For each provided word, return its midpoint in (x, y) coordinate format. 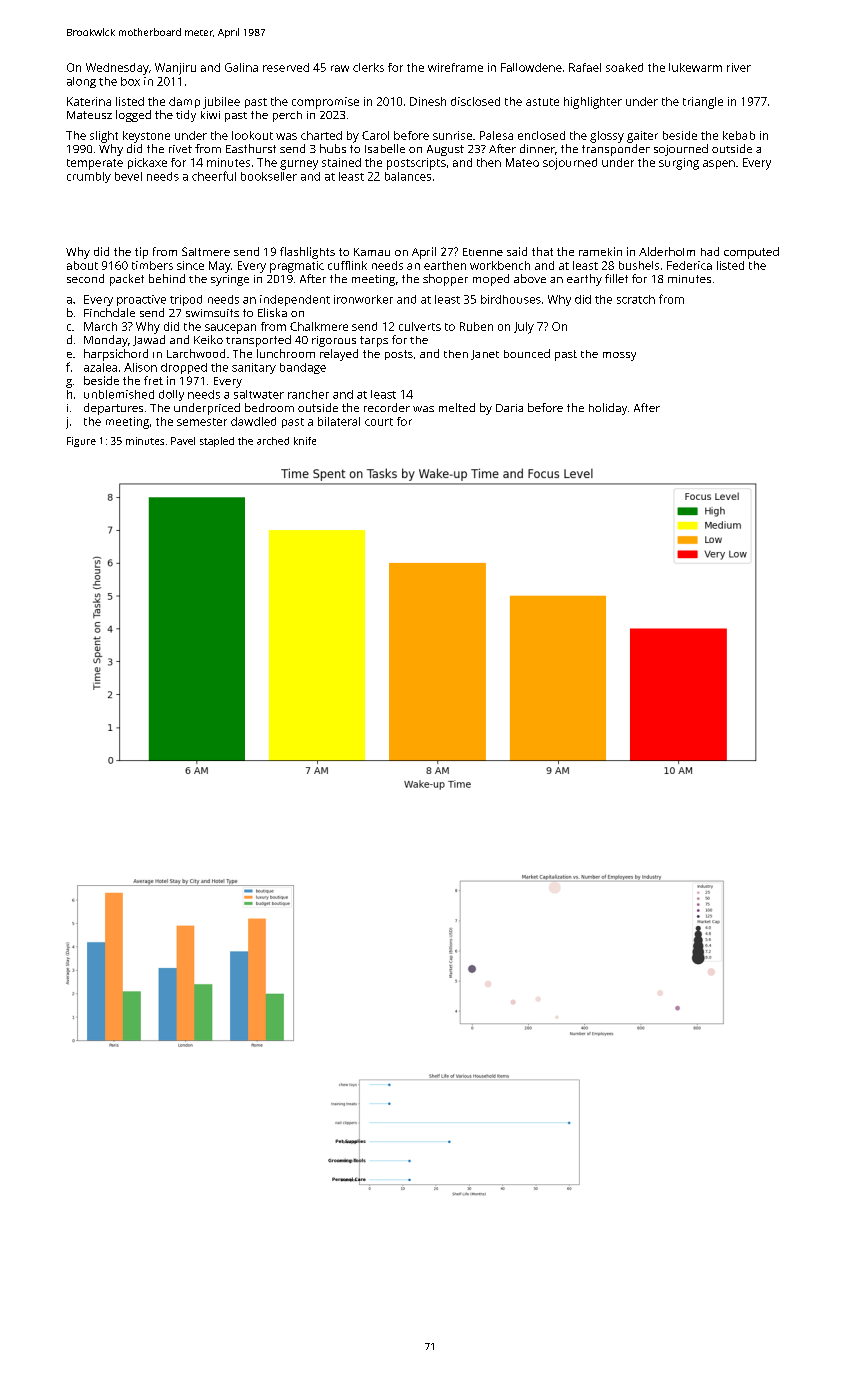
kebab (739, 135)
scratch (636, 299)
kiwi (210, 115)
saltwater (259, 394)
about (82, 265)
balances (408, 176)
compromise (325, 103)
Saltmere (206, 251)
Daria (509, 408)
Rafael (585, 67)
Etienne (483, 252)
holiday (608, 409)
